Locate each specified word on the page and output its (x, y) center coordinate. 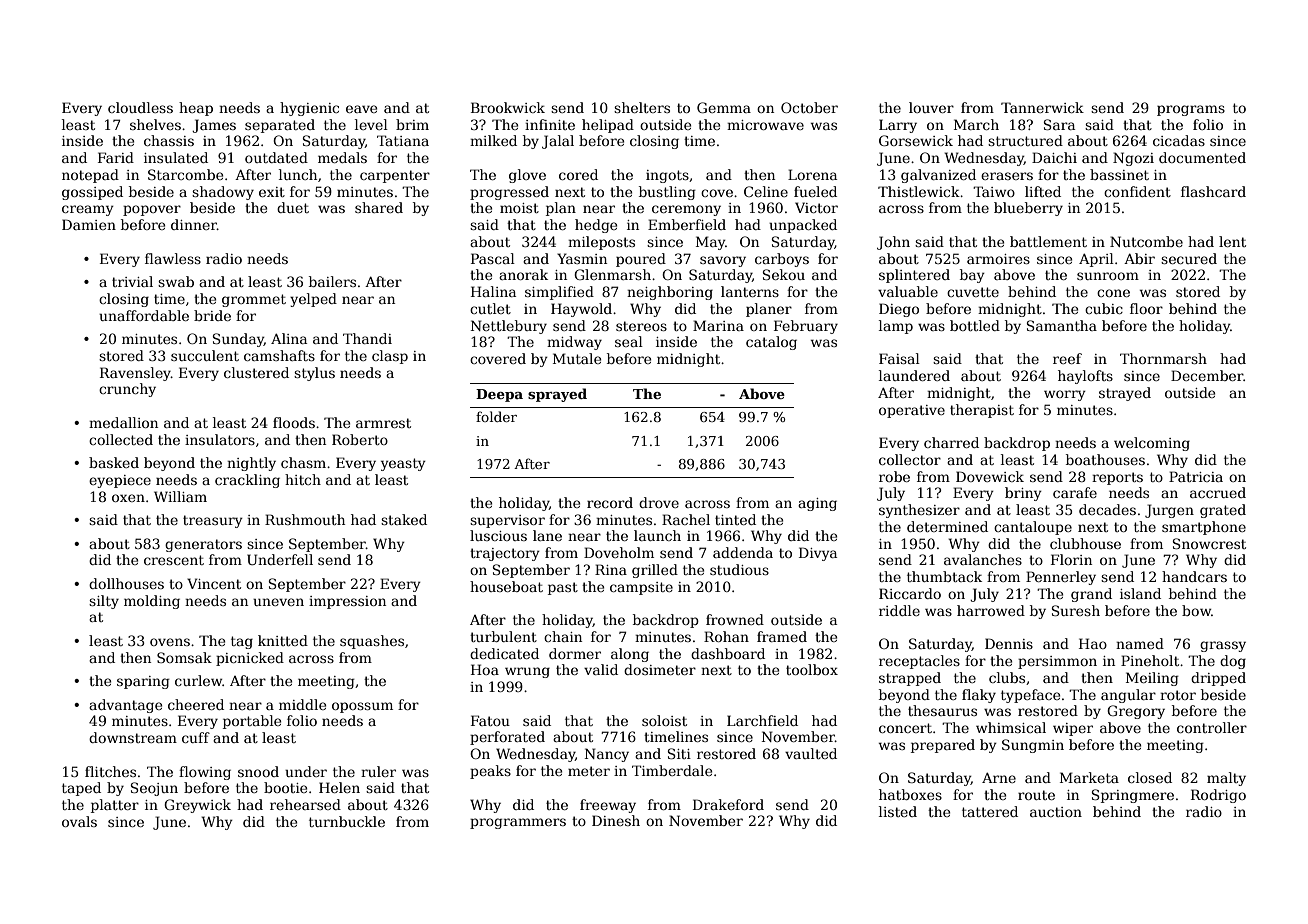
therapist (982, 411)
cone (1113, 293)
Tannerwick (1042, 107)
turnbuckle (347, 821)
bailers (332, 281)
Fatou (490, 720)
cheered (196, 704)
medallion (123, 422)
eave (361, 109)
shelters (642, 107)
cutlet (490, 308)
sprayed (557, 395)
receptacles (919, 662)
